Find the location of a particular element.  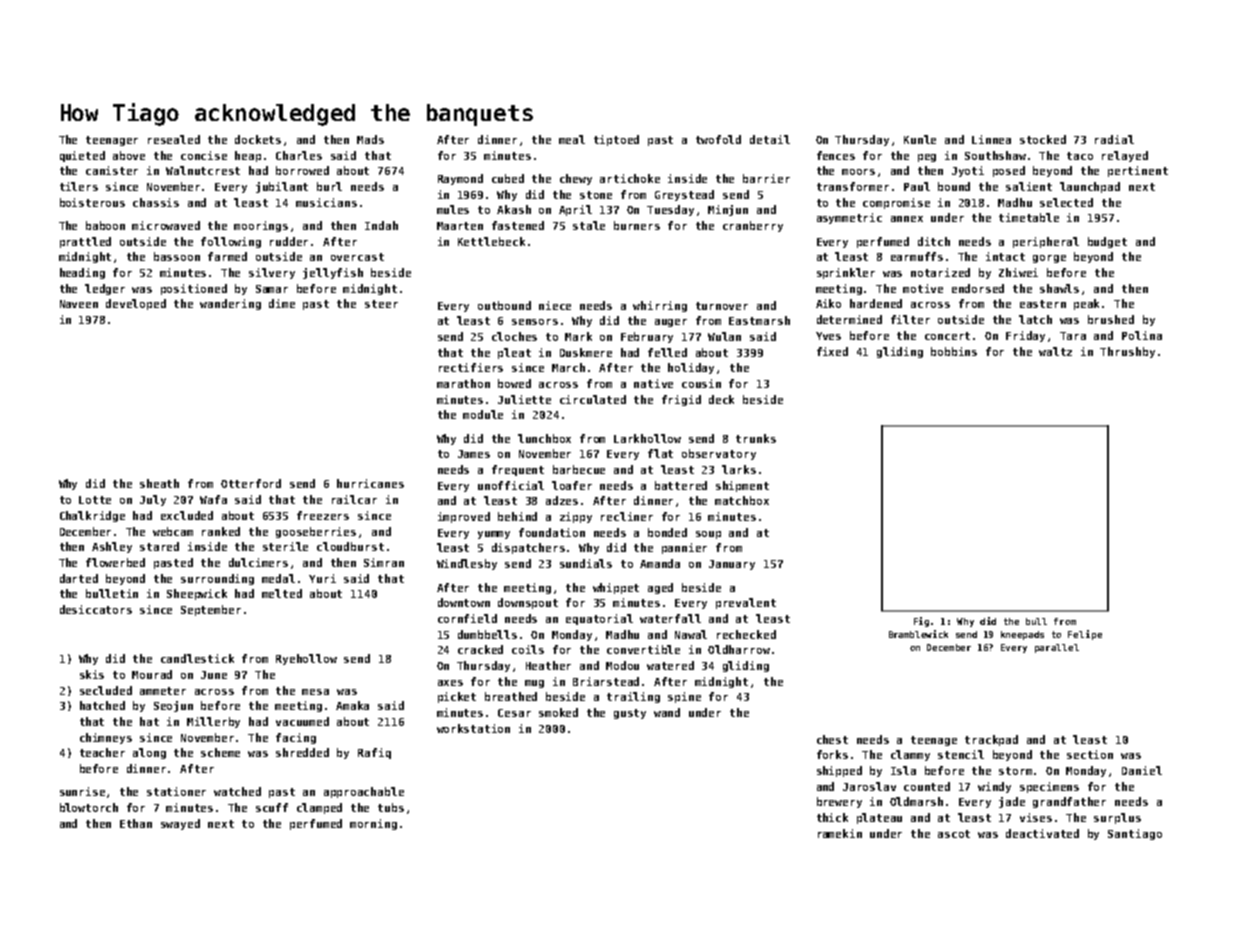

pleat is located at coordinates (514, 353).
